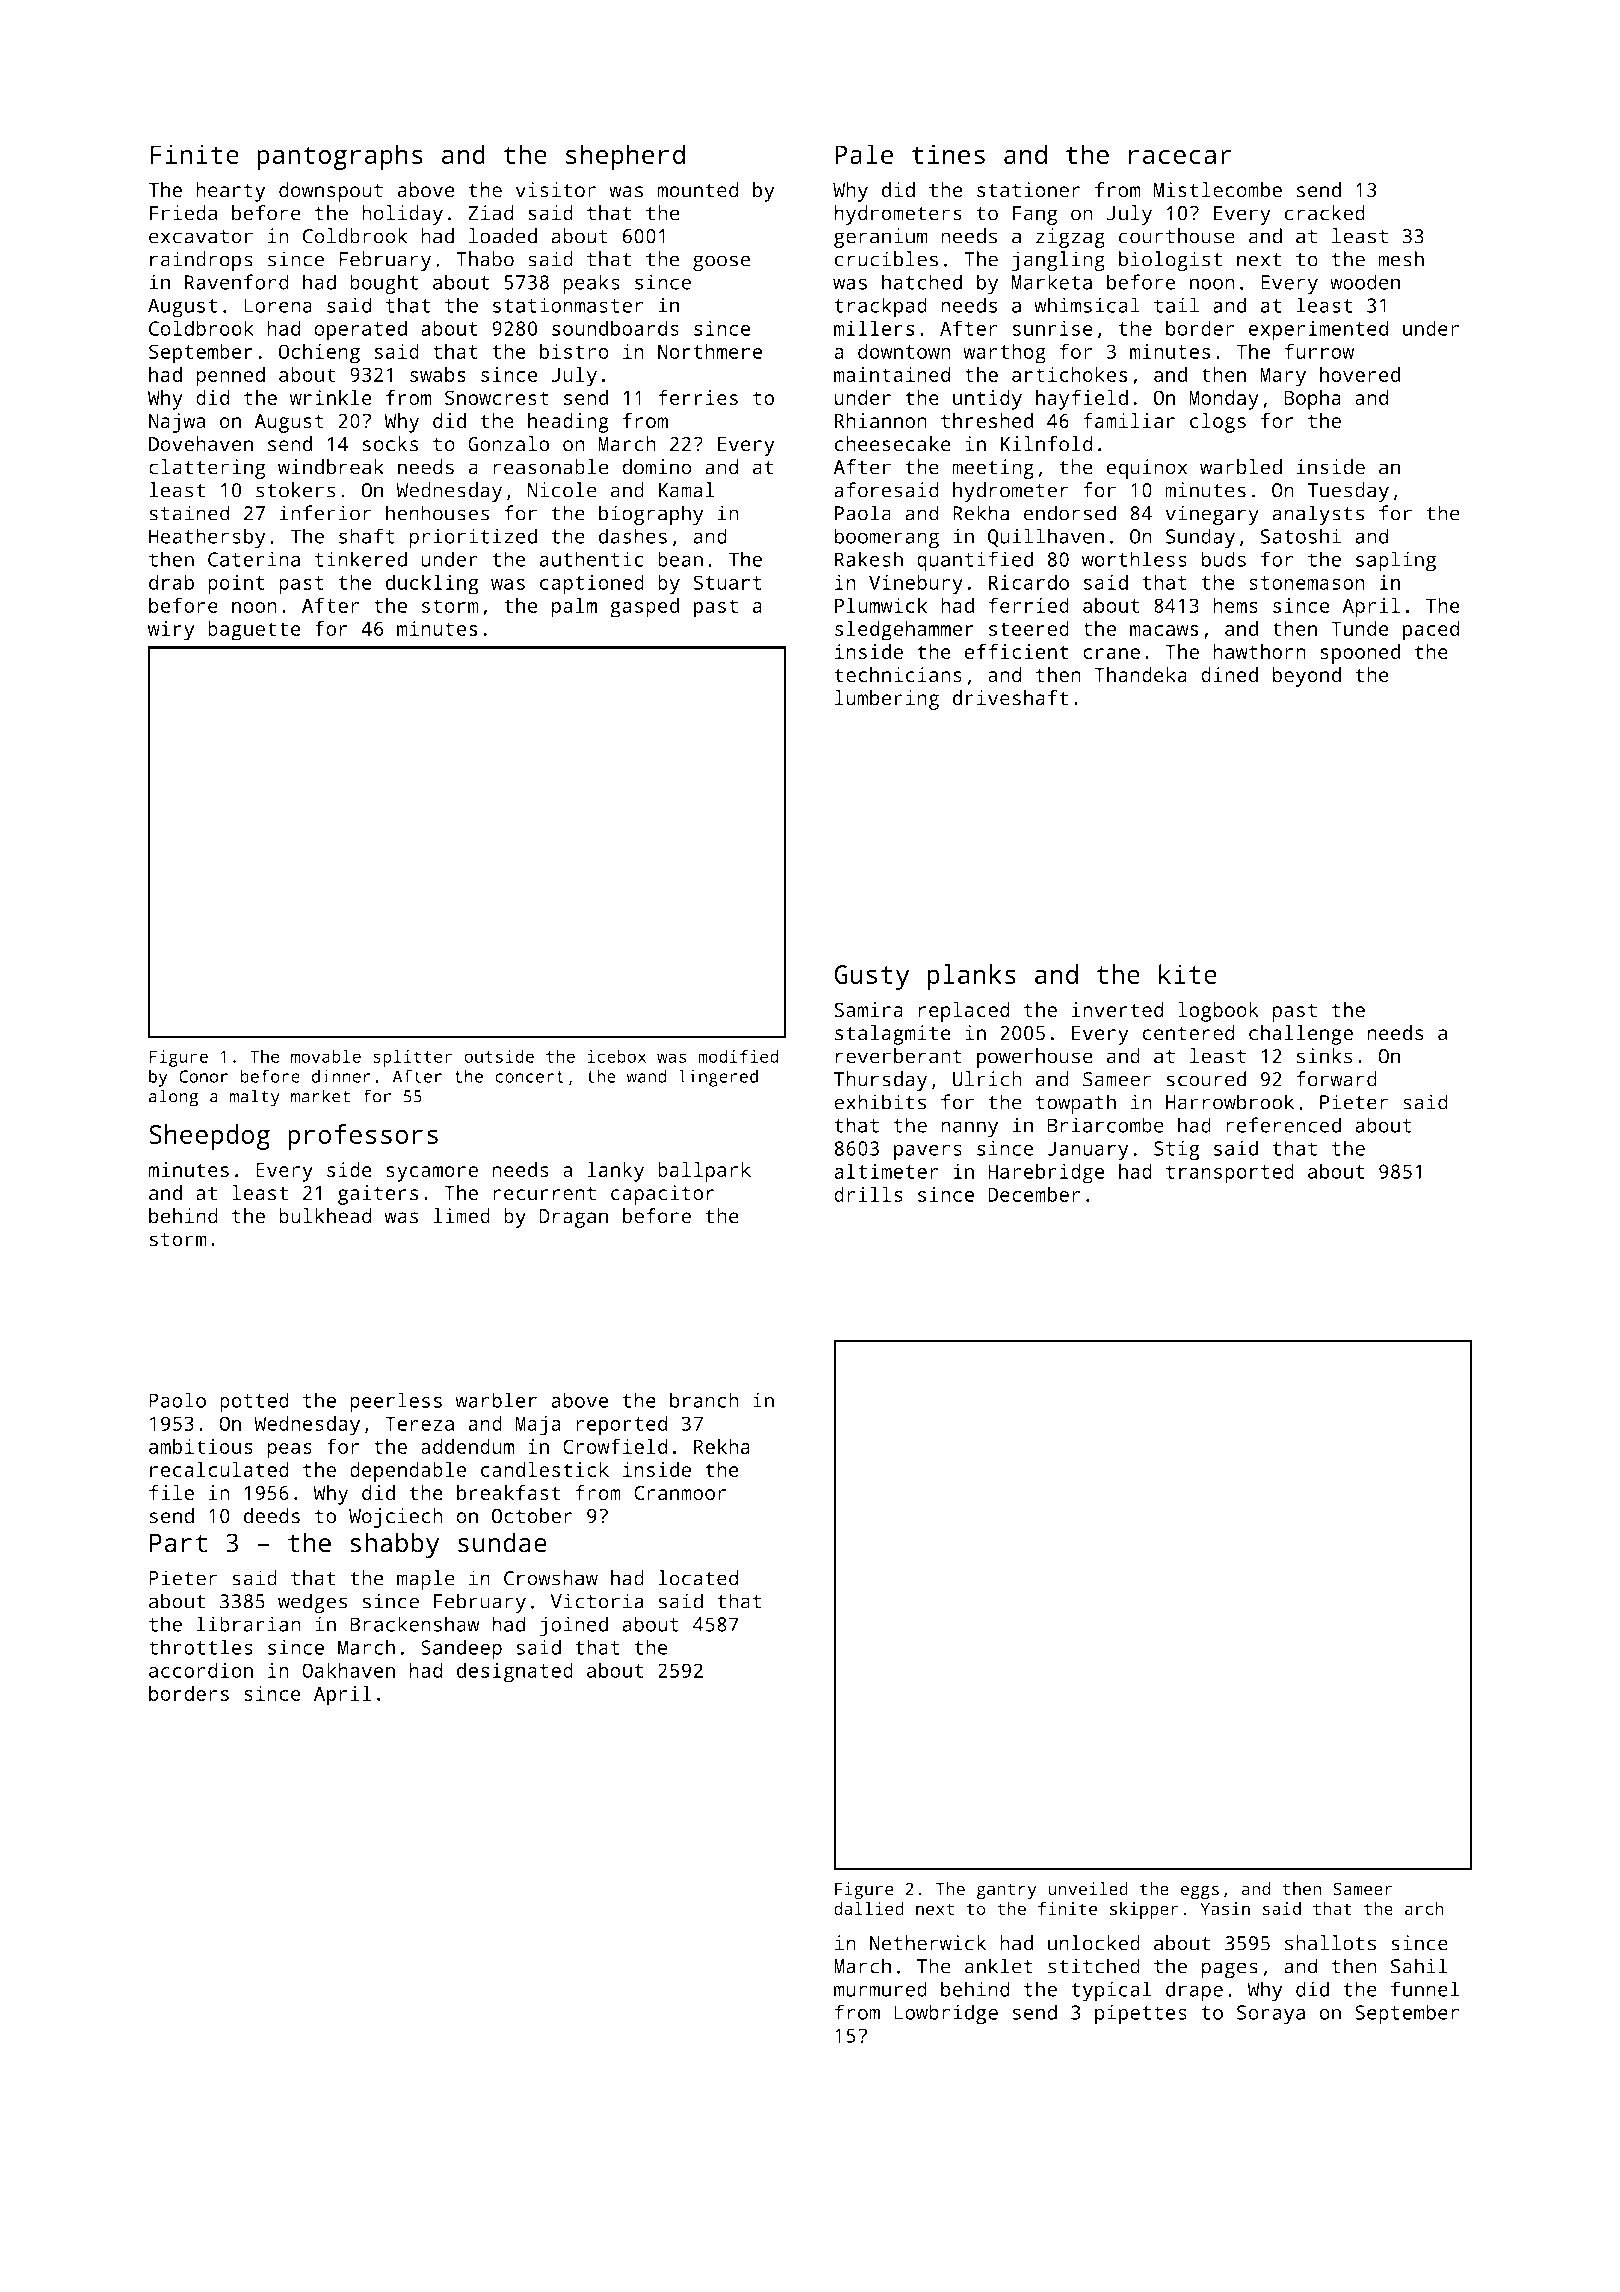  What do you see at coordinates (1111, 653) in the screenshot?
I see `crane` at bounding box center [1111, 653].
